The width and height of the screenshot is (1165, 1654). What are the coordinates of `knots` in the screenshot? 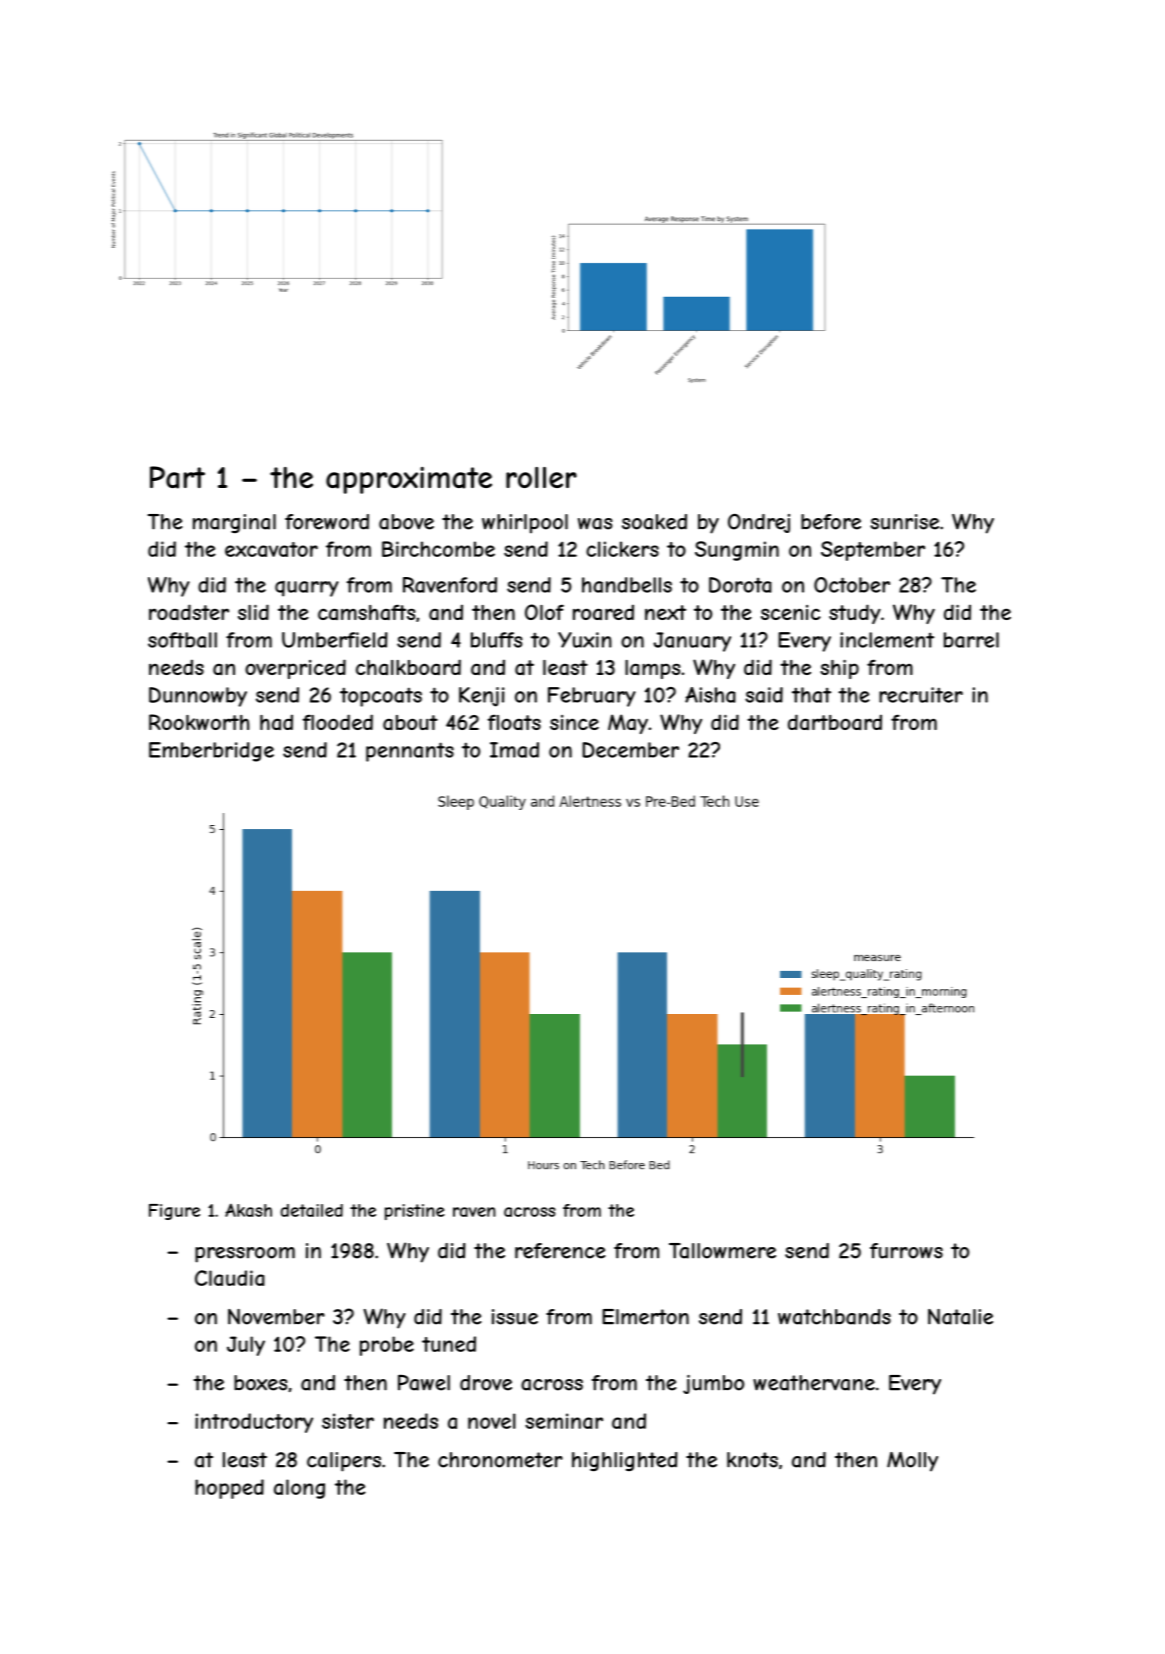 It's located at (752, 1460).
